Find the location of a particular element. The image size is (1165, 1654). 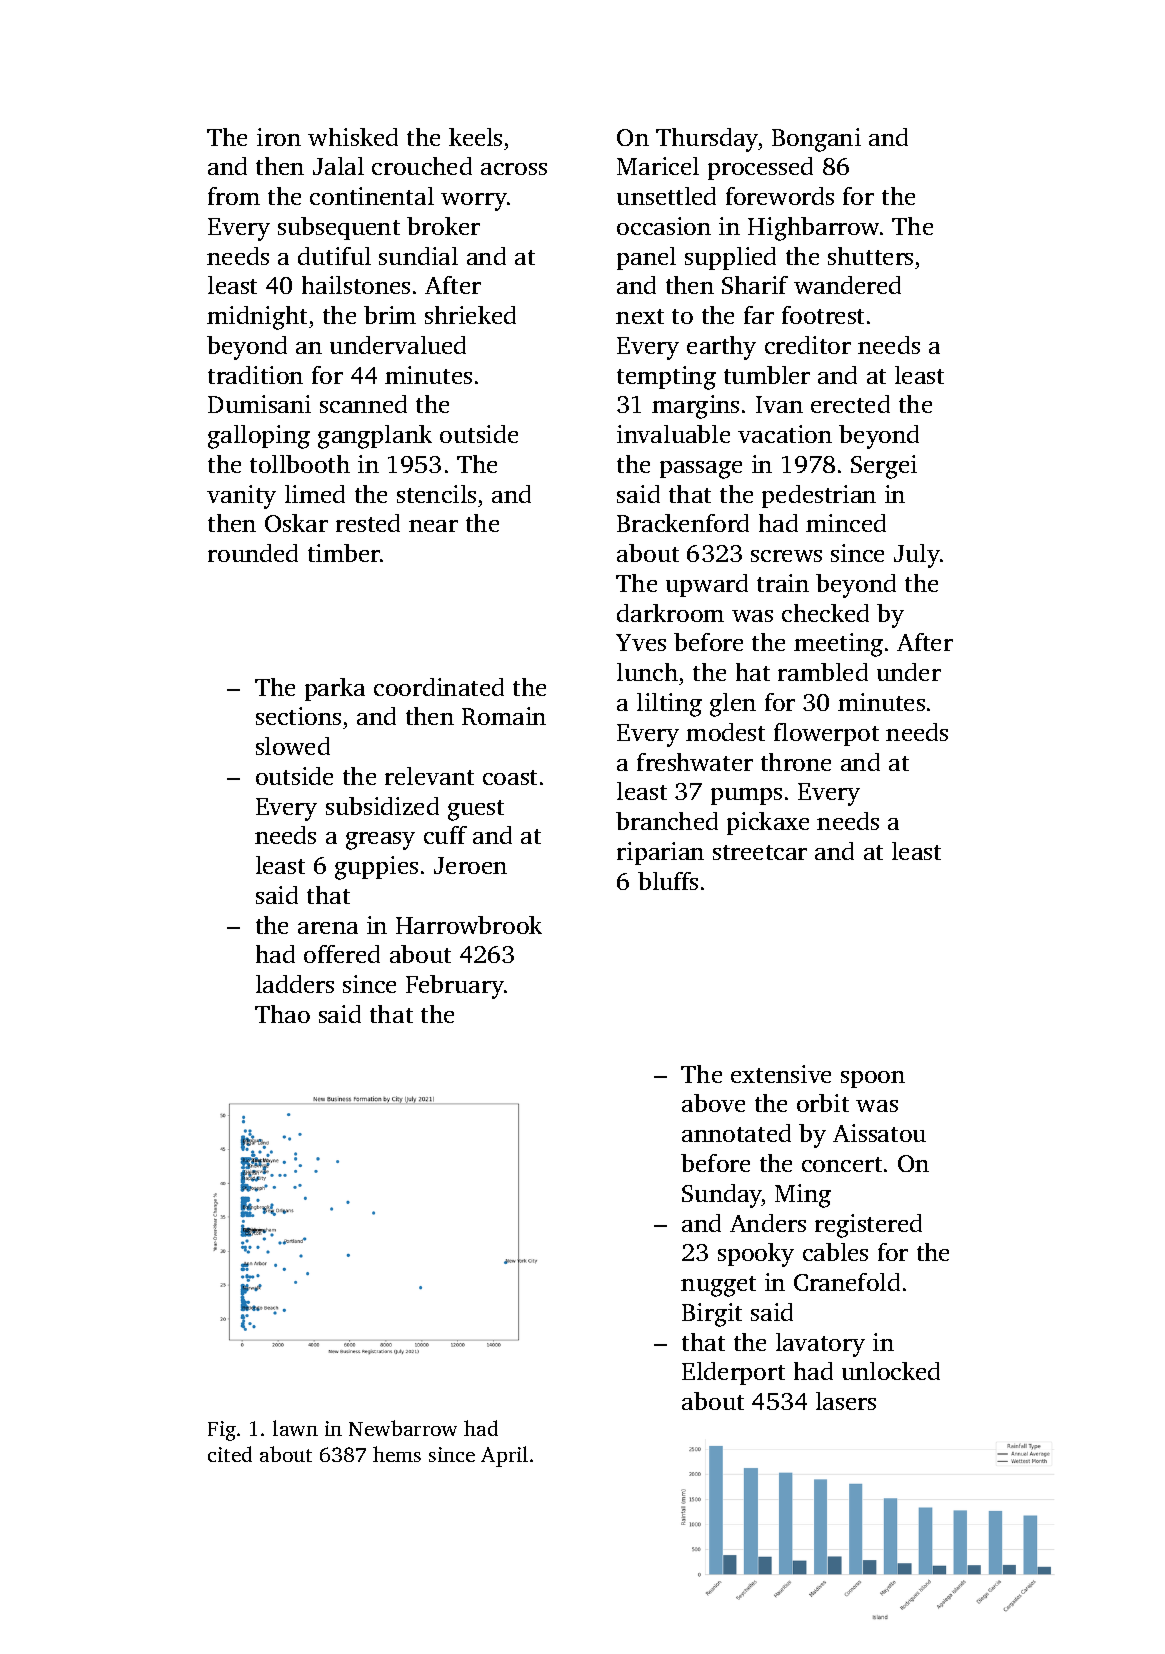

keels is located at coordinates (475, 137).
